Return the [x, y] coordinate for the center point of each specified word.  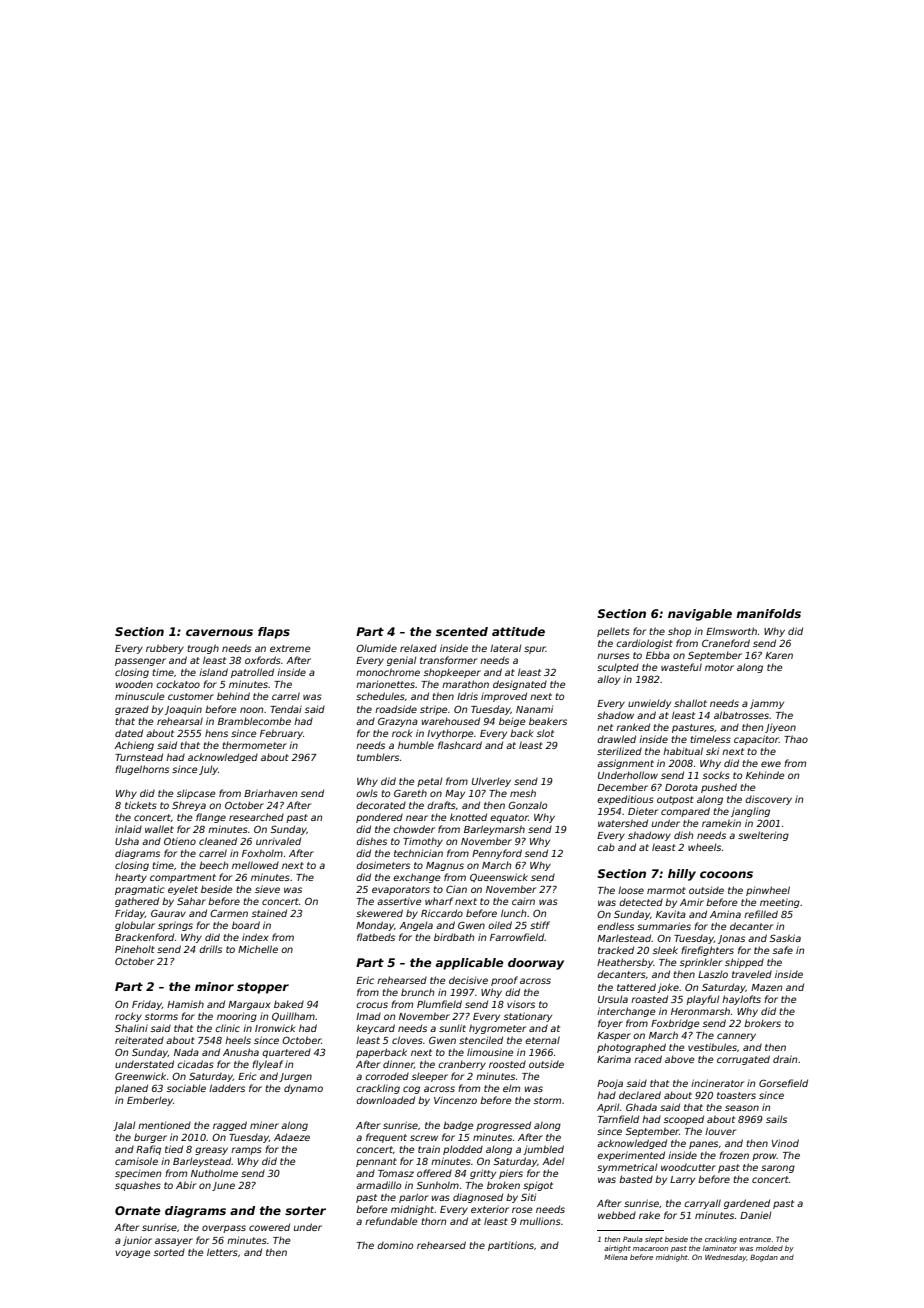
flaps [274, 633]
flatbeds [376, 937]
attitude [518, 631]
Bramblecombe [254, 721]
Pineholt [135, 949]
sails [776, 1119]
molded [769, 1248]
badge [458, 1126]
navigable [700, 615]
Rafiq [148, 1150]
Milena [616, 1257]
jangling [750, 812]
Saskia [785, 938]
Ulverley [491, 782]
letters [222, 1252]
